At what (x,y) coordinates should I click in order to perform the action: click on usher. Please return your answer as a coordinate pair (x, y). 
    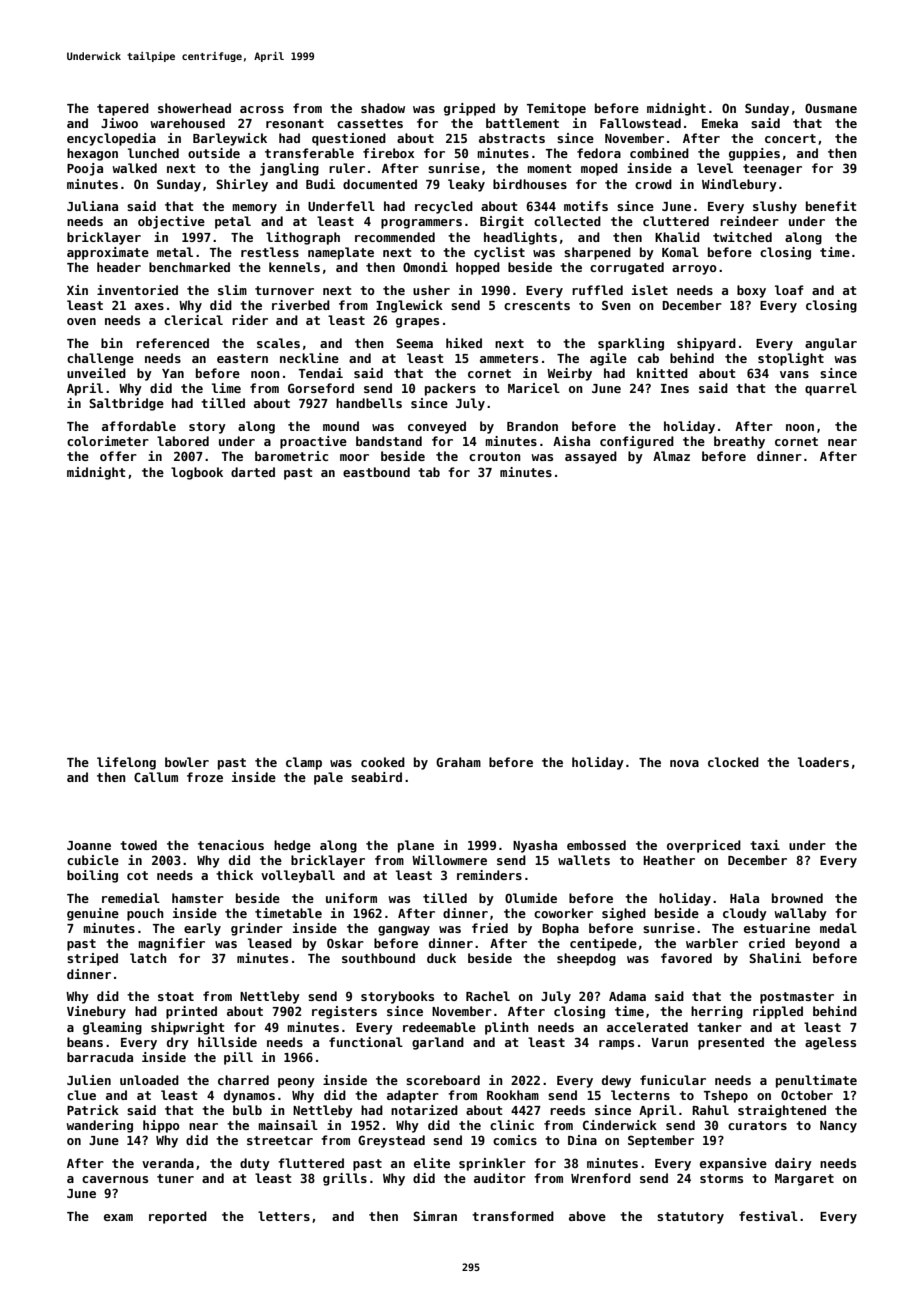
    Looking at the image, I should click on (431, 290).
